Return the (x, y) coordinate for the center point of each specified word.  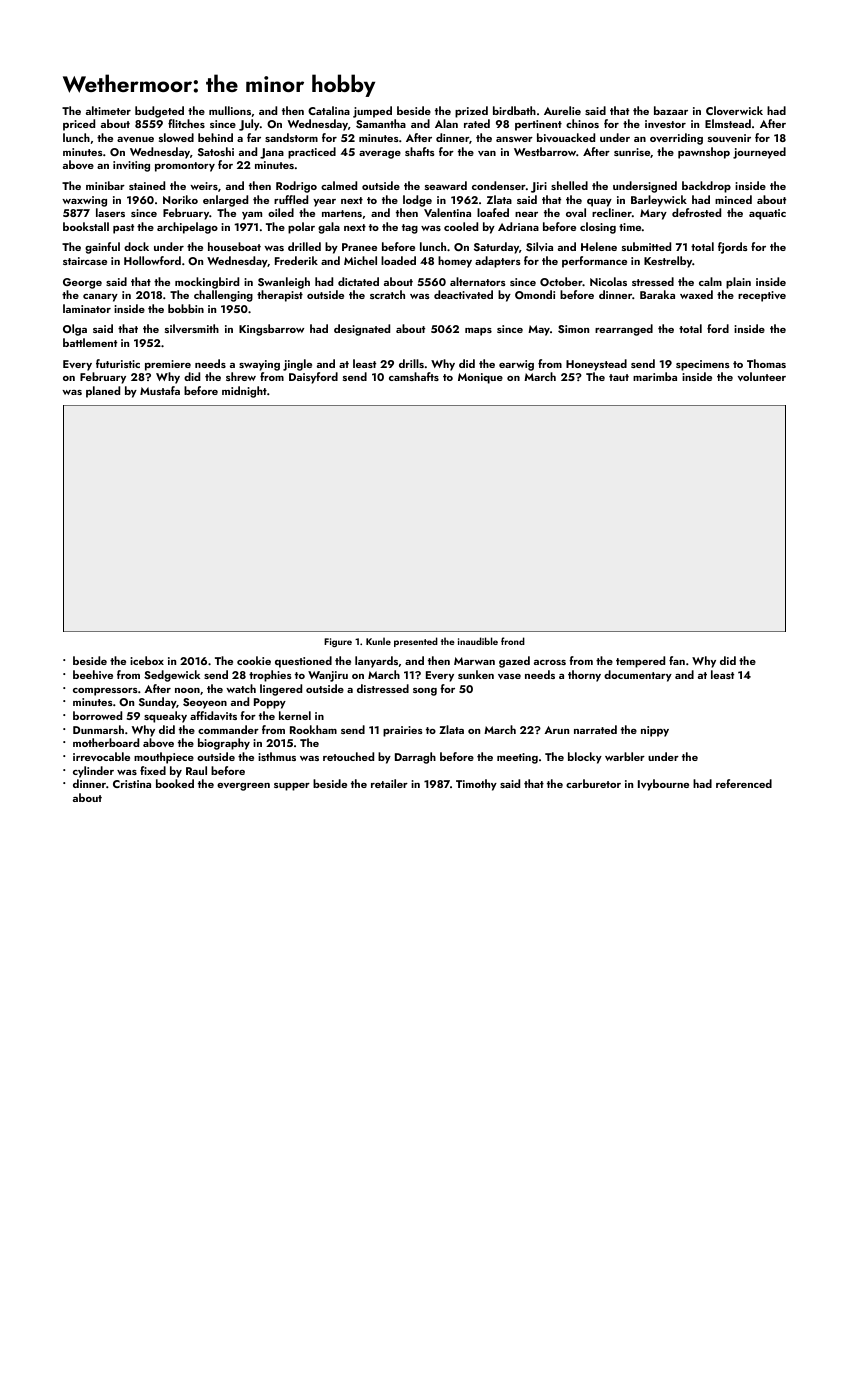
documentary (638, 676)
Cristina (132, 784)
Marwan (474, 661)
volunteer (762, 376)
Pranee (359, 247)
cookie (254, 660)
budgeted (159, 112)
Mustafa (160, 390)
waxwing (84, 201)
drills (411, 363)
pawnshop (704, 153)
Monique (480, 378)
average (380, 155)
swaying (259, 365)
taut (619, 377)
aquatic (767, 214)
